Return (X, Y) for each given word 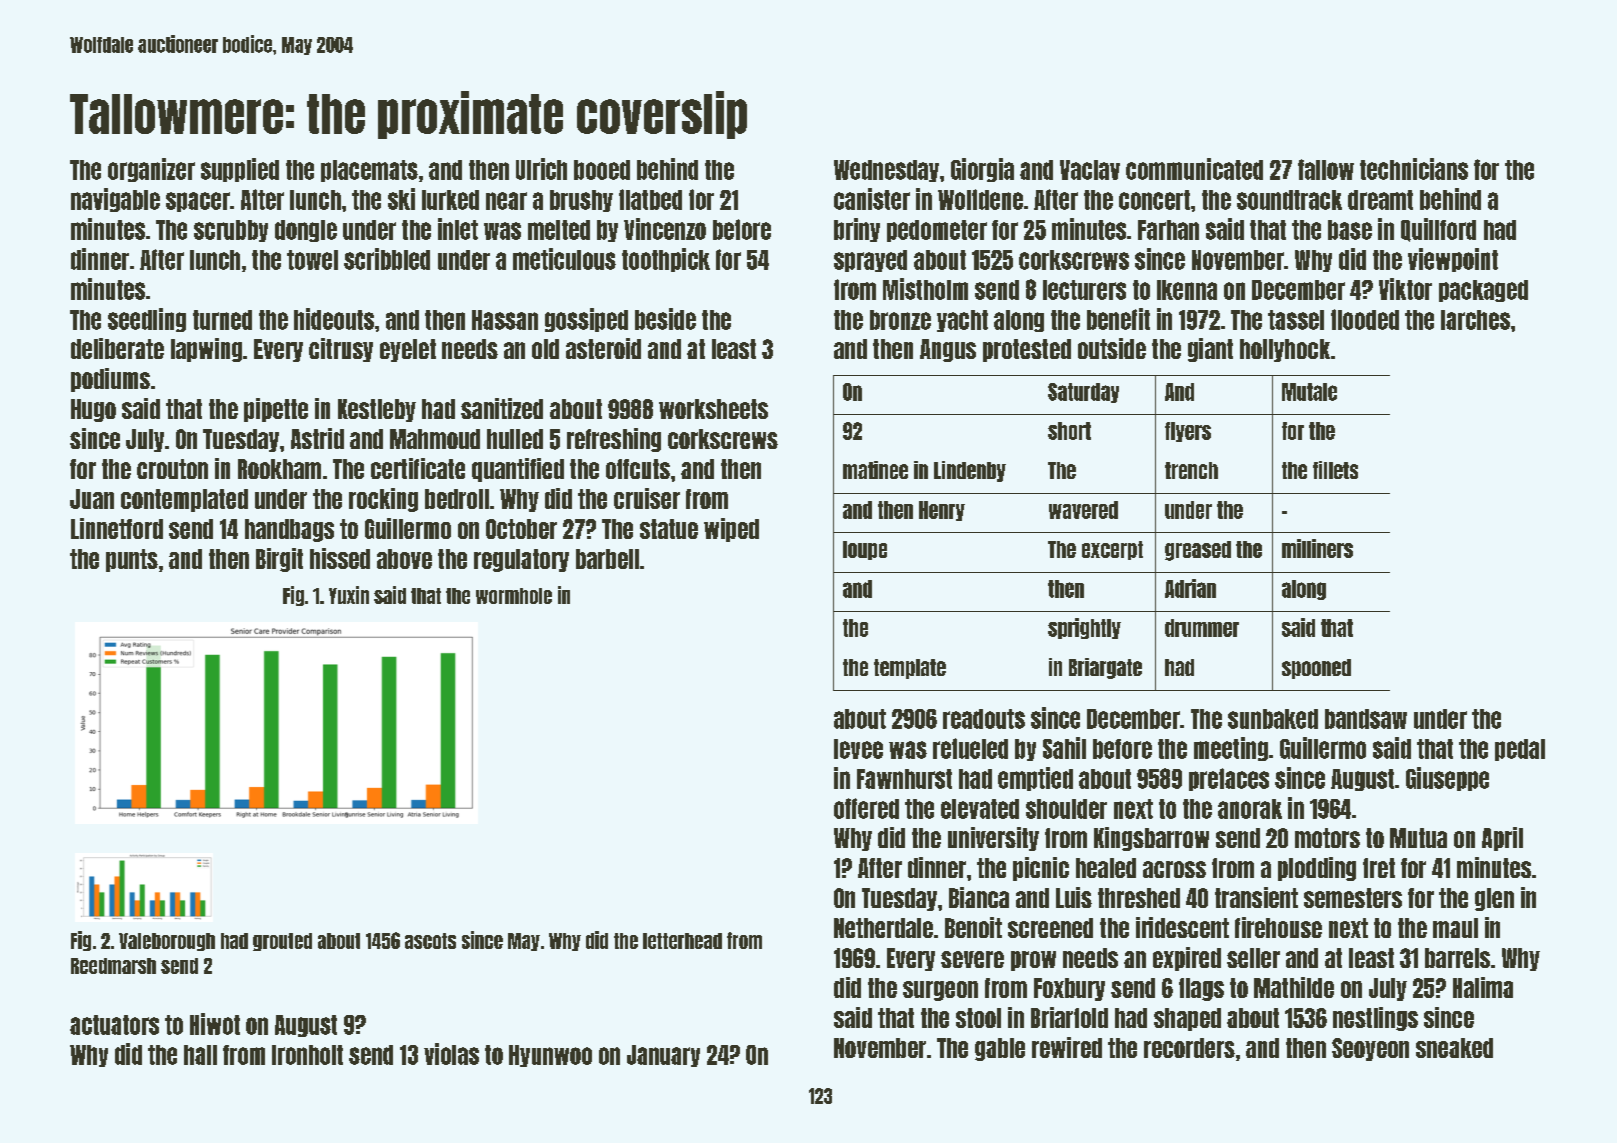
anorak (1250, 809)
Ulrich (541, 169)
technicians (1414, 169)
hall (200, 1055)
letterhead (682, 941)
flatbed (650, 199)
